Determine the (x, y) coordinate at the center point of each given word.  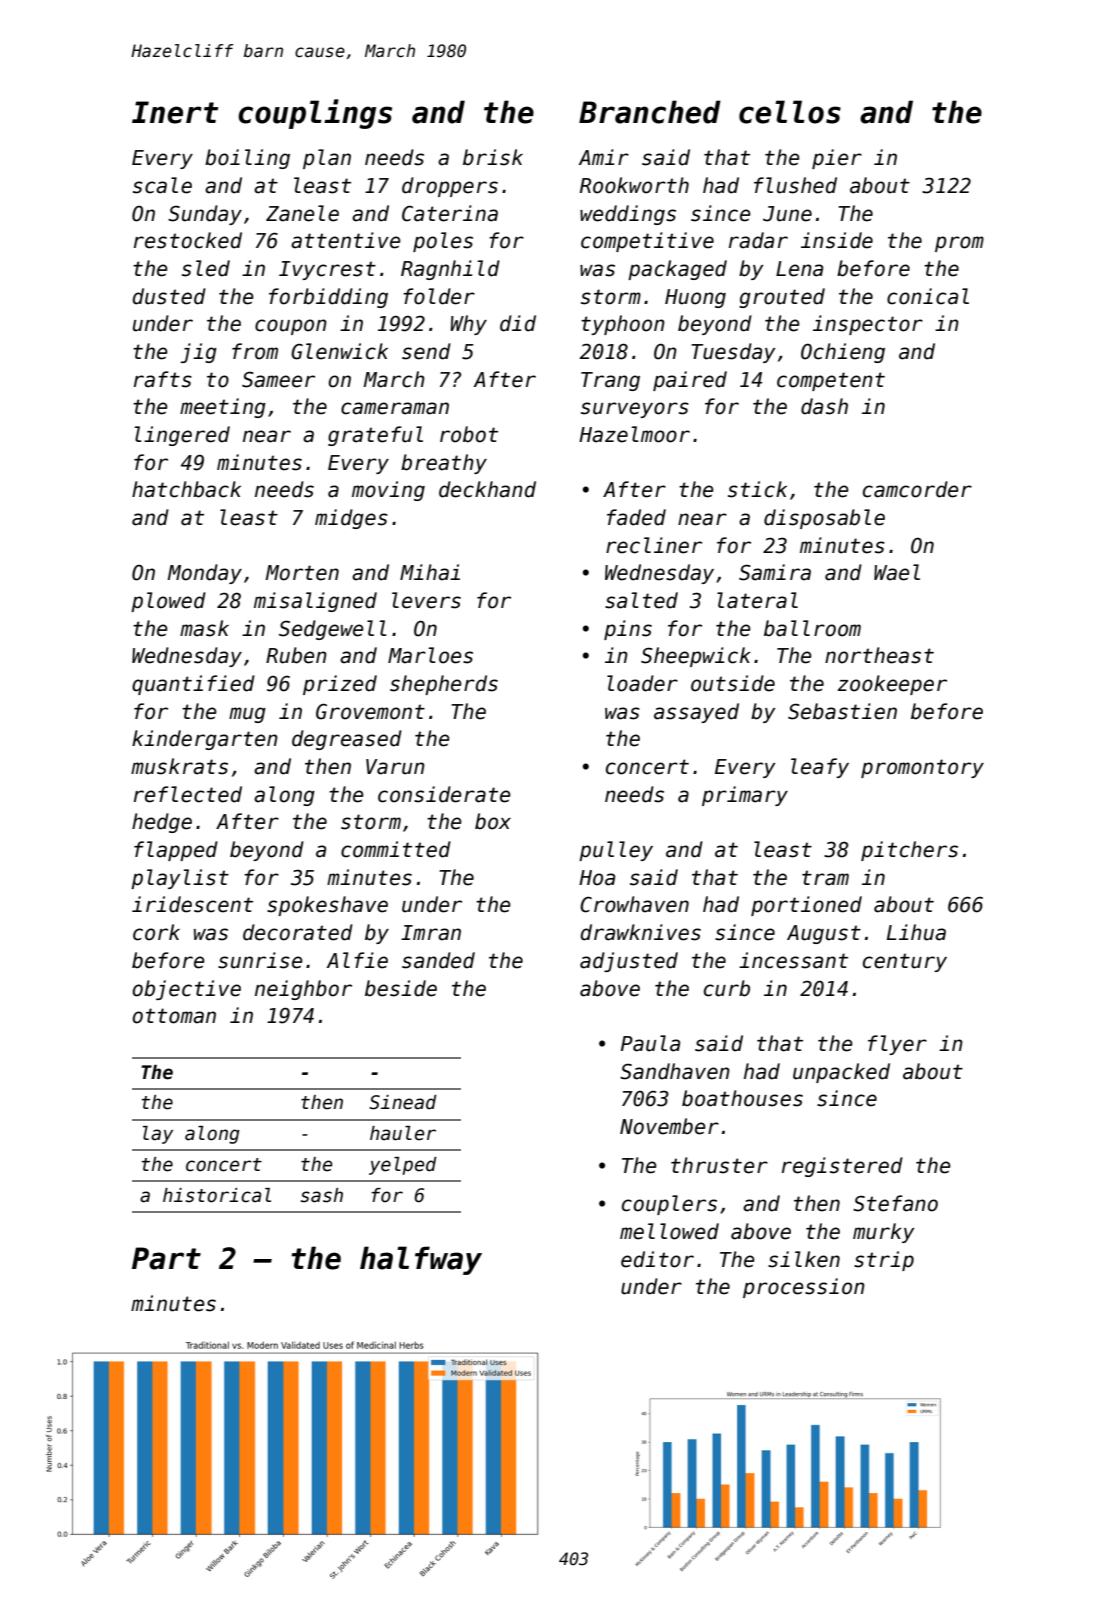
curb (727, 988)
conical (928, 296)
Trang (610, 381)
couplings (315, 114)
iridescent (192, 904)
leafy (820, 768)
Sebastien (842, 711)
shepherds (444, 685)
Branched (650, 112)
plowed (168, 602)
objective (186, 990)
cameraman (395, 408)
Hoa (597, 878)
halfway (421, 1260)
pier (837, 159)
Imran (431, 933)
